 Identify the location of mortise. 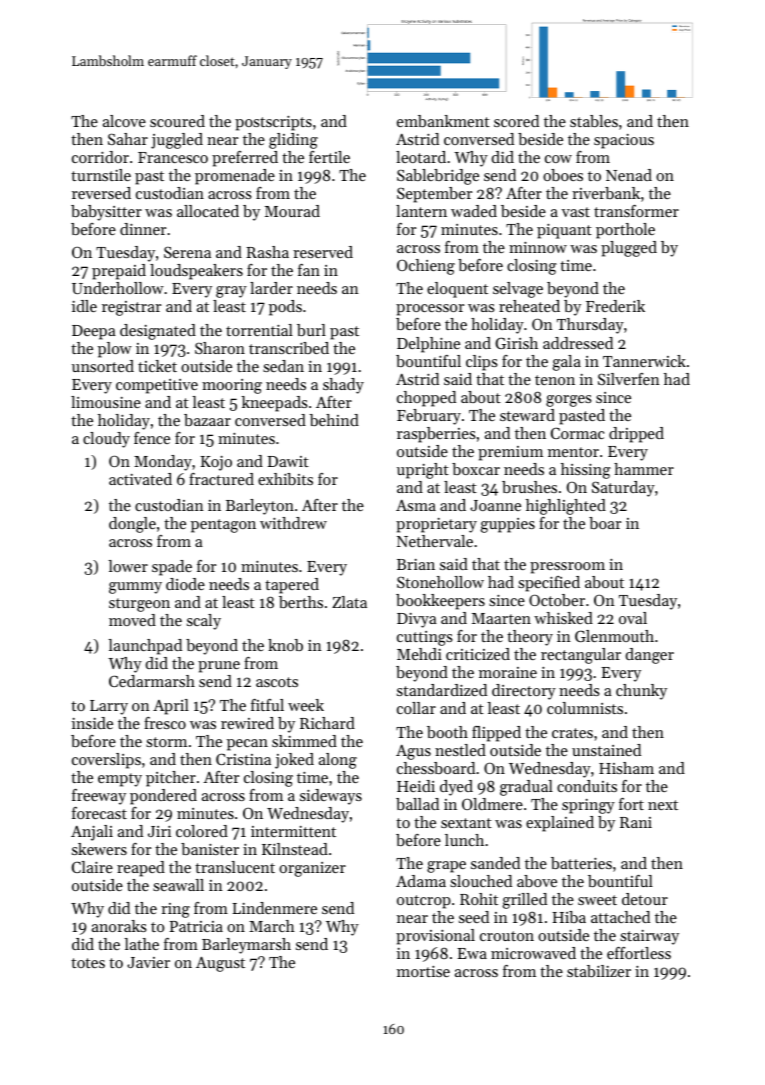
(423, 971).
